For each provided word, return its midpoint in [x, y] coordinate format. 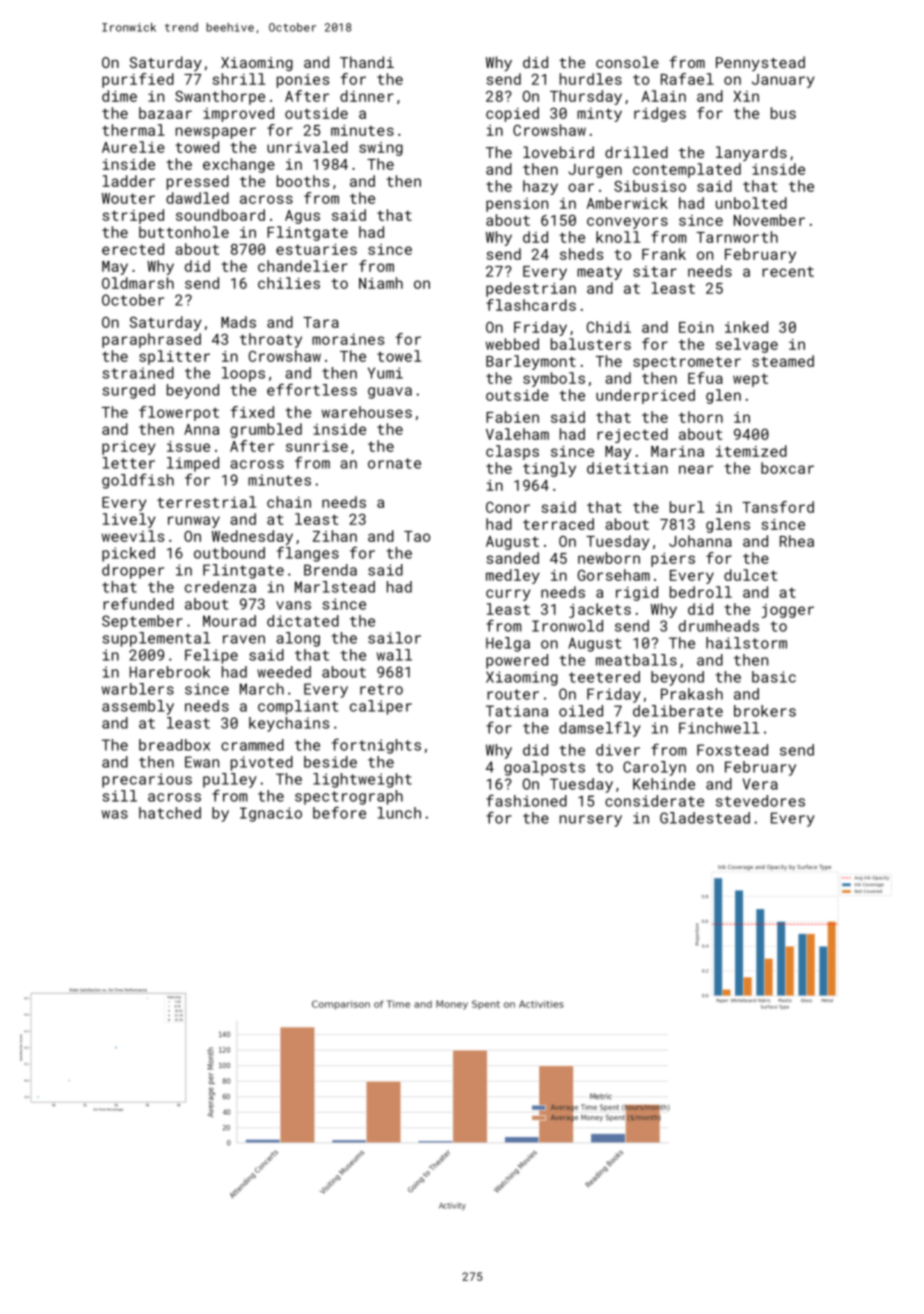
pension [517, 205]
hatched [170, 813]
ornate [394, 463]
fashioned [526, 801]
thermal [133, 130]
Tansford [778, 507]
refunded [138, 603]
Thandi [367, 62]
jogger [788, 611]
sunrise [317, 446]
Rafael [687, 79]
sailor [394, 638]
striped [133, 216]
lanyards [751, 153]
